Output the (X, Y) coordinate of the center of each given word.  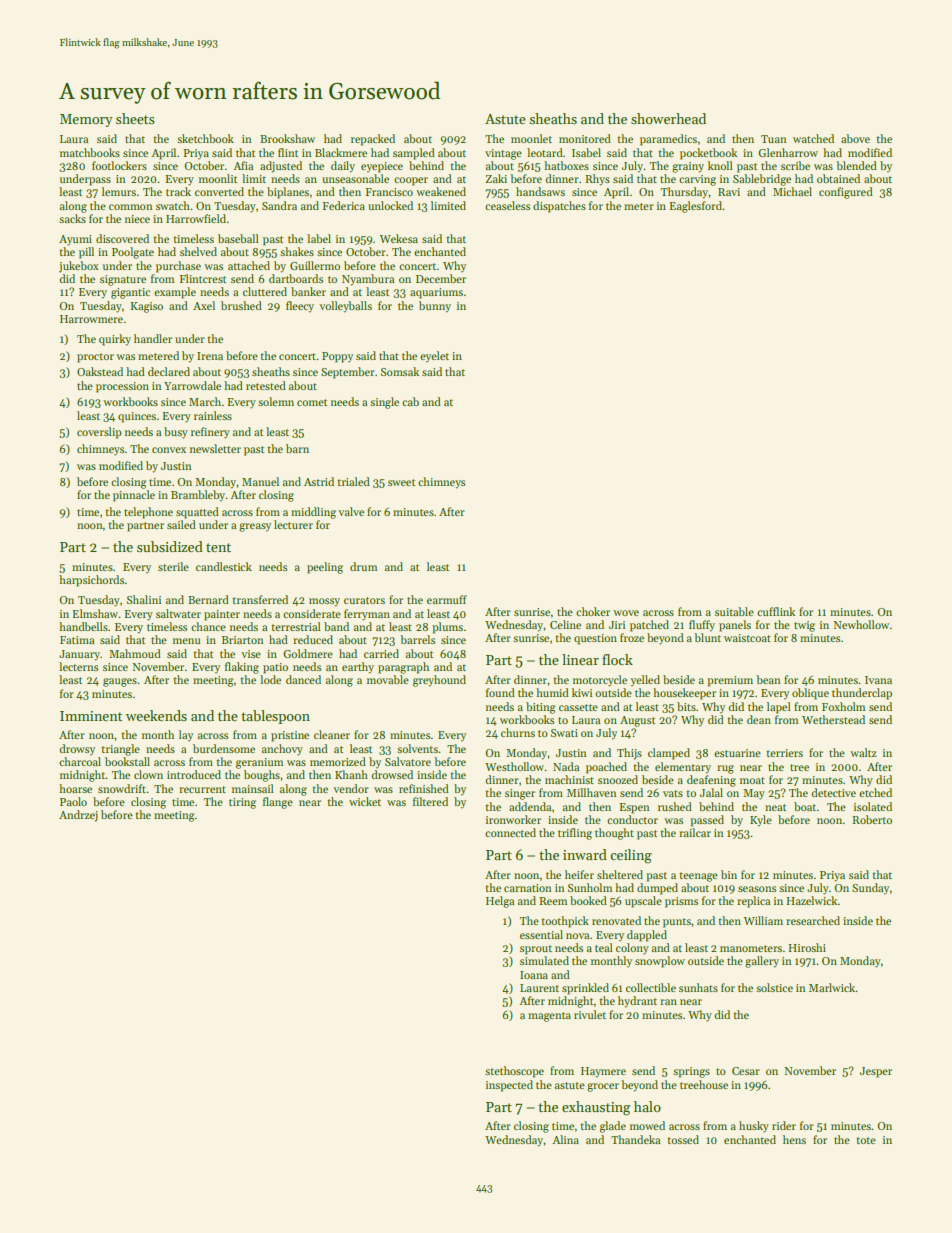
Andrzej (78, 816)
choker (593, 611)
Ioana (534, 975)
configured (846, 193)
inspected (509, 1086)
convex (169, 450)
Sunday (870, 888)
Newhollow (861, 624)
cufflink (776, 611)
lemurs (119, 191)
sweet (401, 482)
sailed (181, 524)
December (441, 278)
